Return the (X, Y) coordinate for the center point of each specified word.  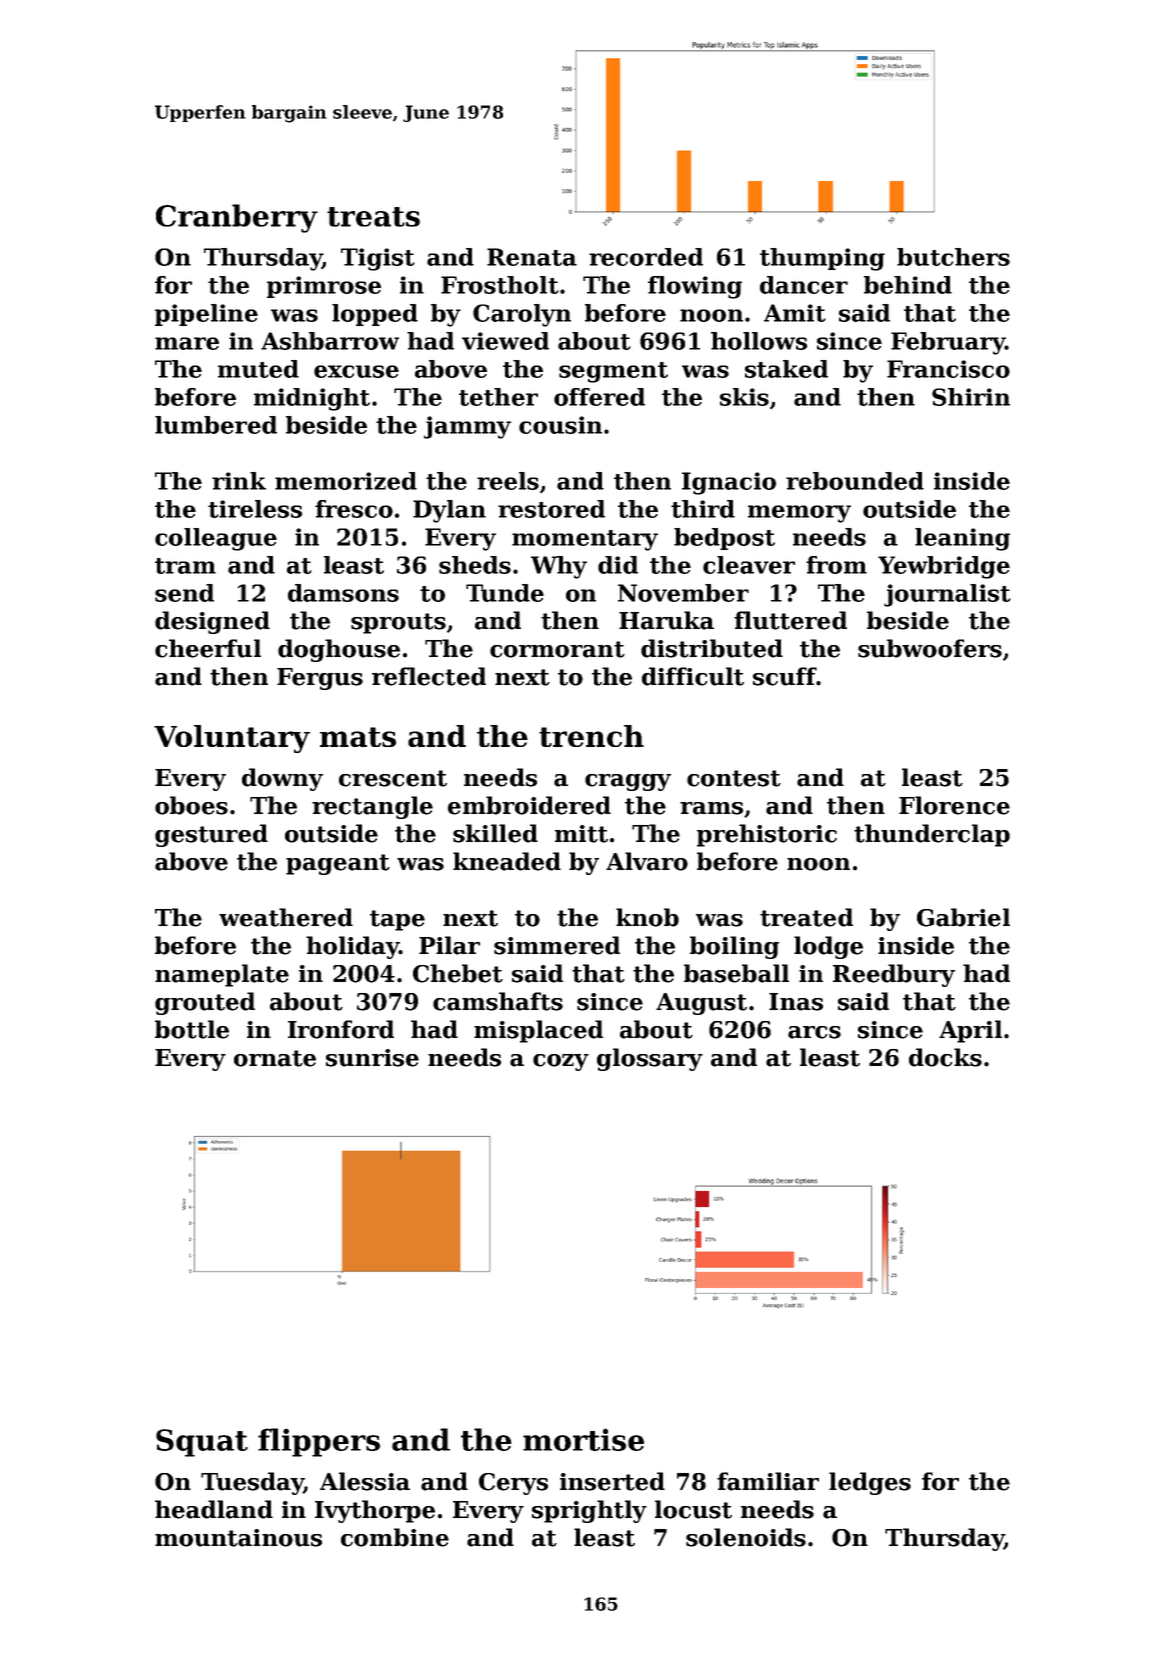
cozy (561, 1062)
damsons (343, 593)
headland (214, 1509)
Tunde (505, 593)
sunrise (372, 1058)
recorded (646, 257)
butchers (953, 257)
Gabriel (963, 917)
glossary (650, 1059)
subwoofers (930, 648)
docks (945, 1057)
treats (373, 217)
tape (397, 920)
